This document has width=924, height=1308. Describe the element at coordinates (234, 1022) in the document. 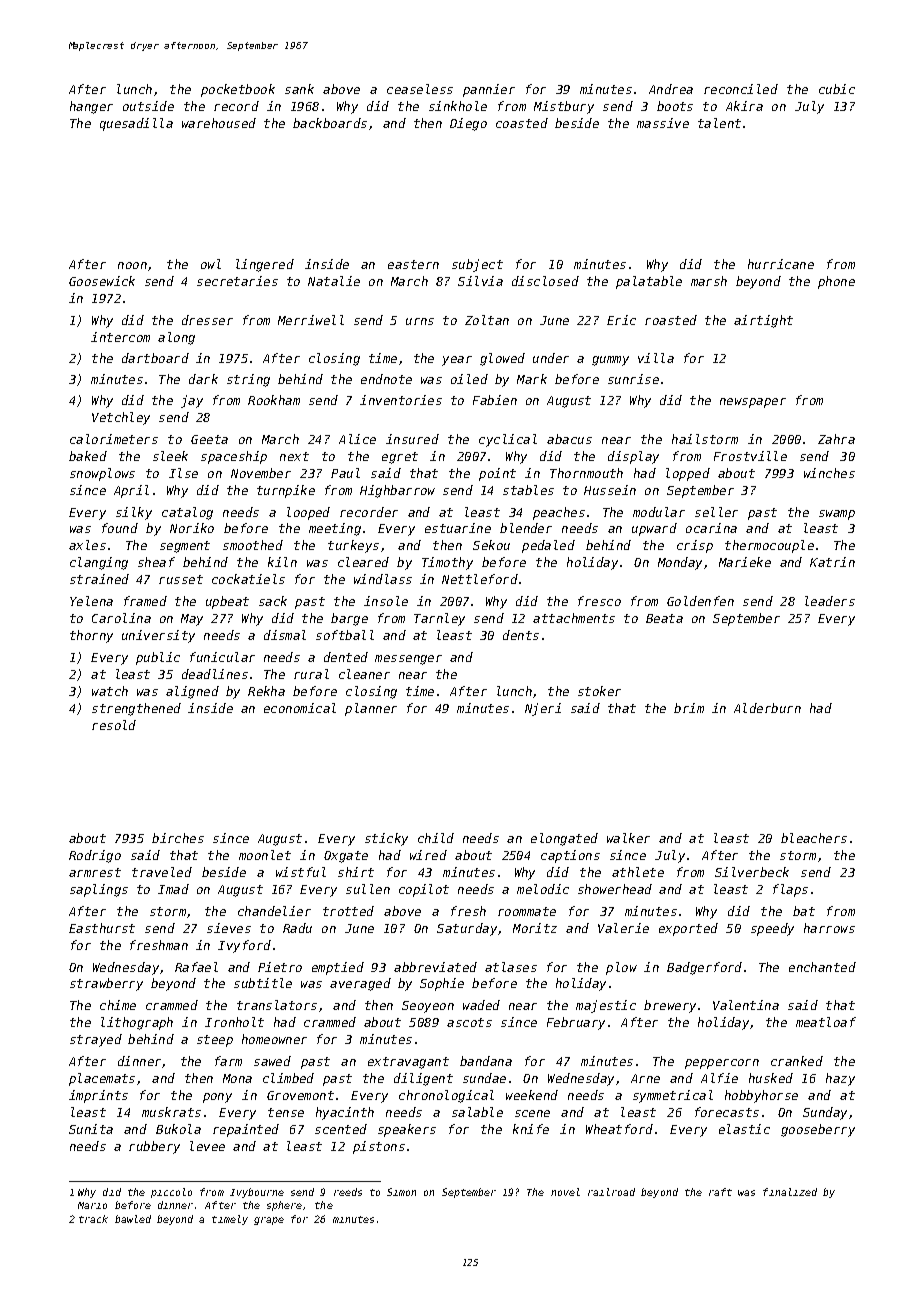

I see `Ironholt` at that location.
